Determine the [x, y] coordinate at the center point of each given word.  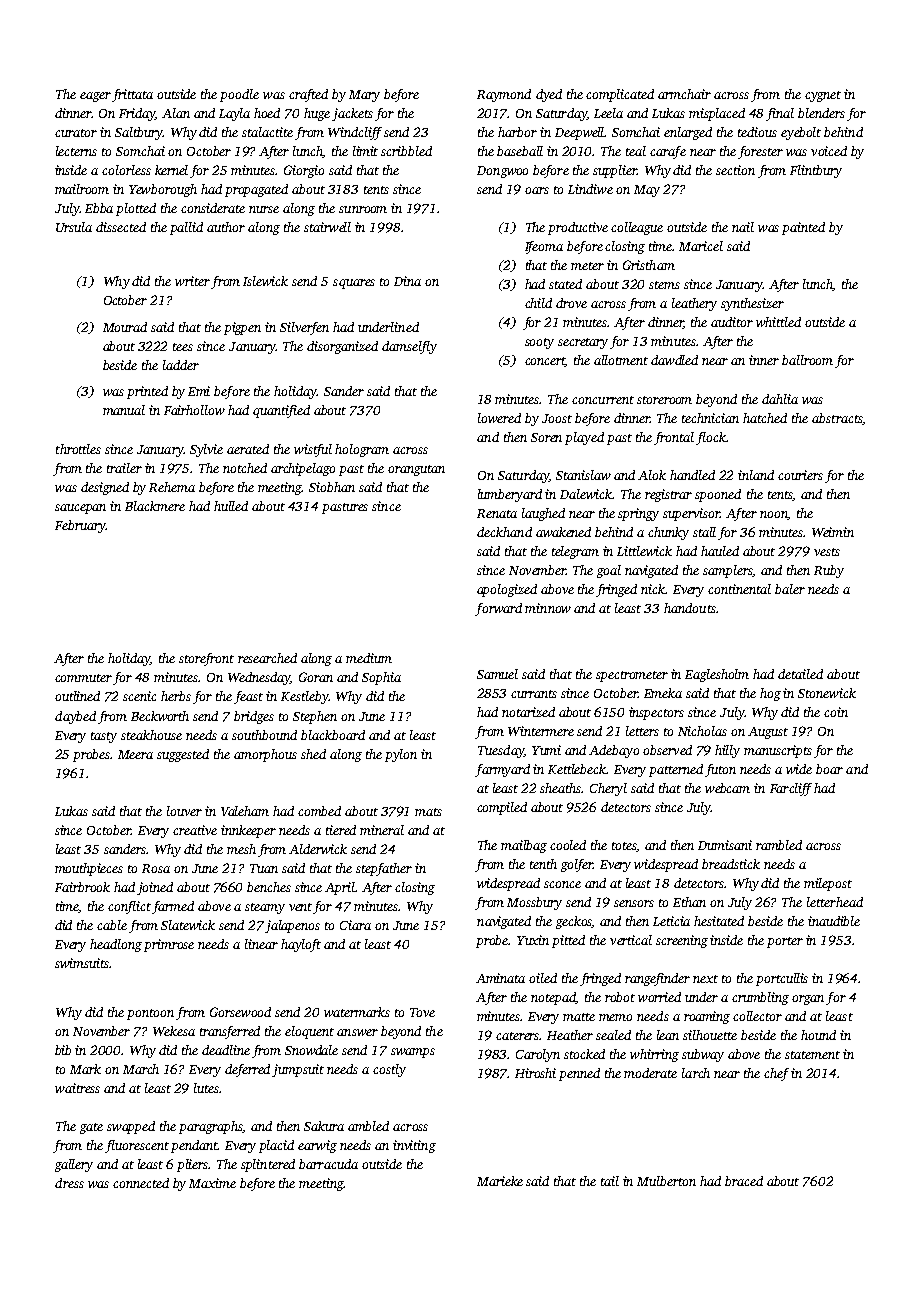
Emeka [663, 693]
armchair [684, 94]
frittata [132, 95]
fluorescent [137, 1146]
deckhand [504, 532]
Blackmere [155, 506]
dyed [549, 95]
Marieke [500, 1181]
